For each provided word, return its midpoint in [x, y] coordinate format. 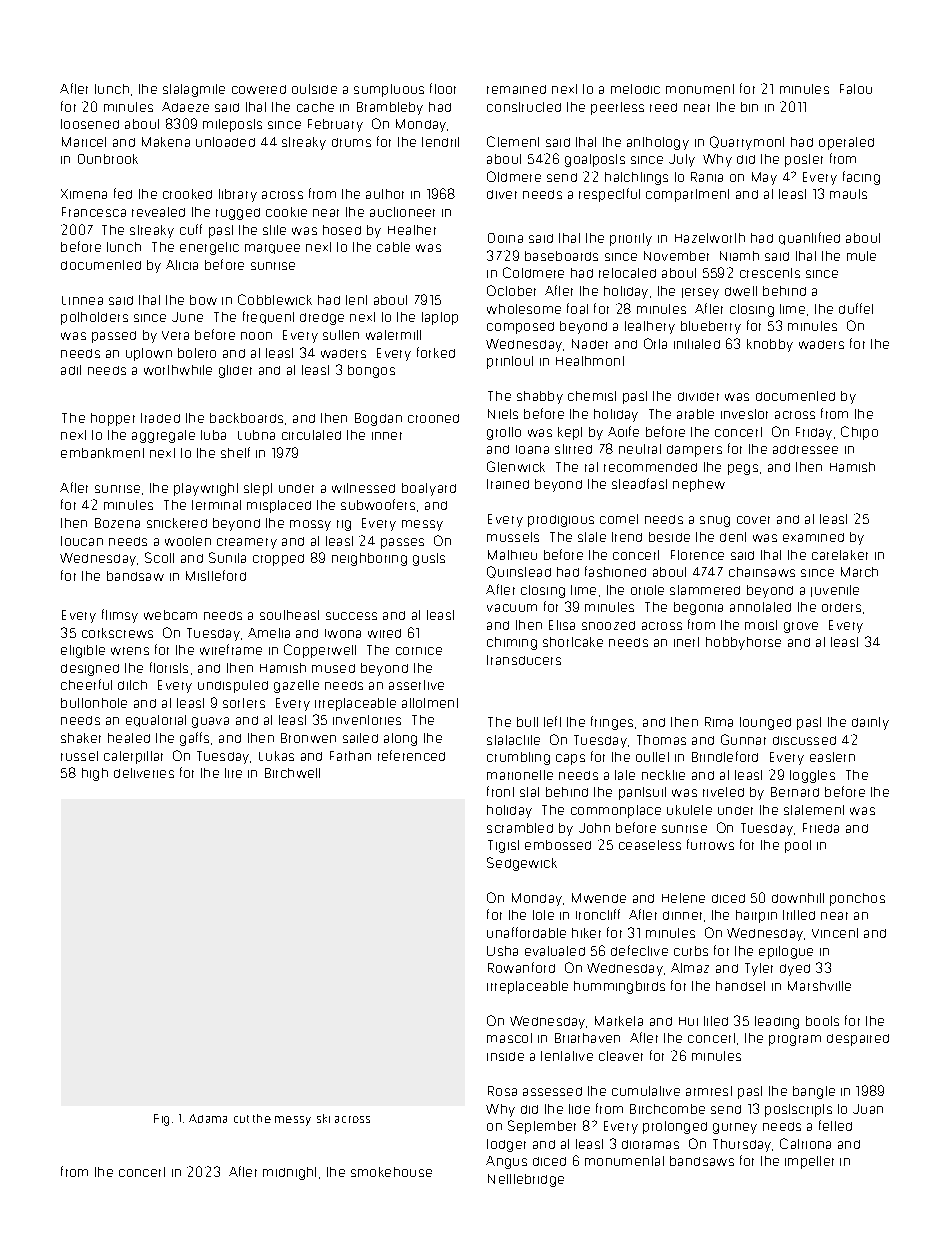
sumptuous [389, 90]
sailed [360, 738]
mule [861, 256]
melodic [635, 89]
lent [356, 300]
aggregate [163, 436]
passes [402, 543]
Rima [719, 722]
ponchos [857, 899]
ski [323, 1118]
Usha [502, 951]
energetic [209, 248]
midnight [289, 1173]
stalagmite [194, 90]
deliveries [144, 773]
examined [813, 537]
